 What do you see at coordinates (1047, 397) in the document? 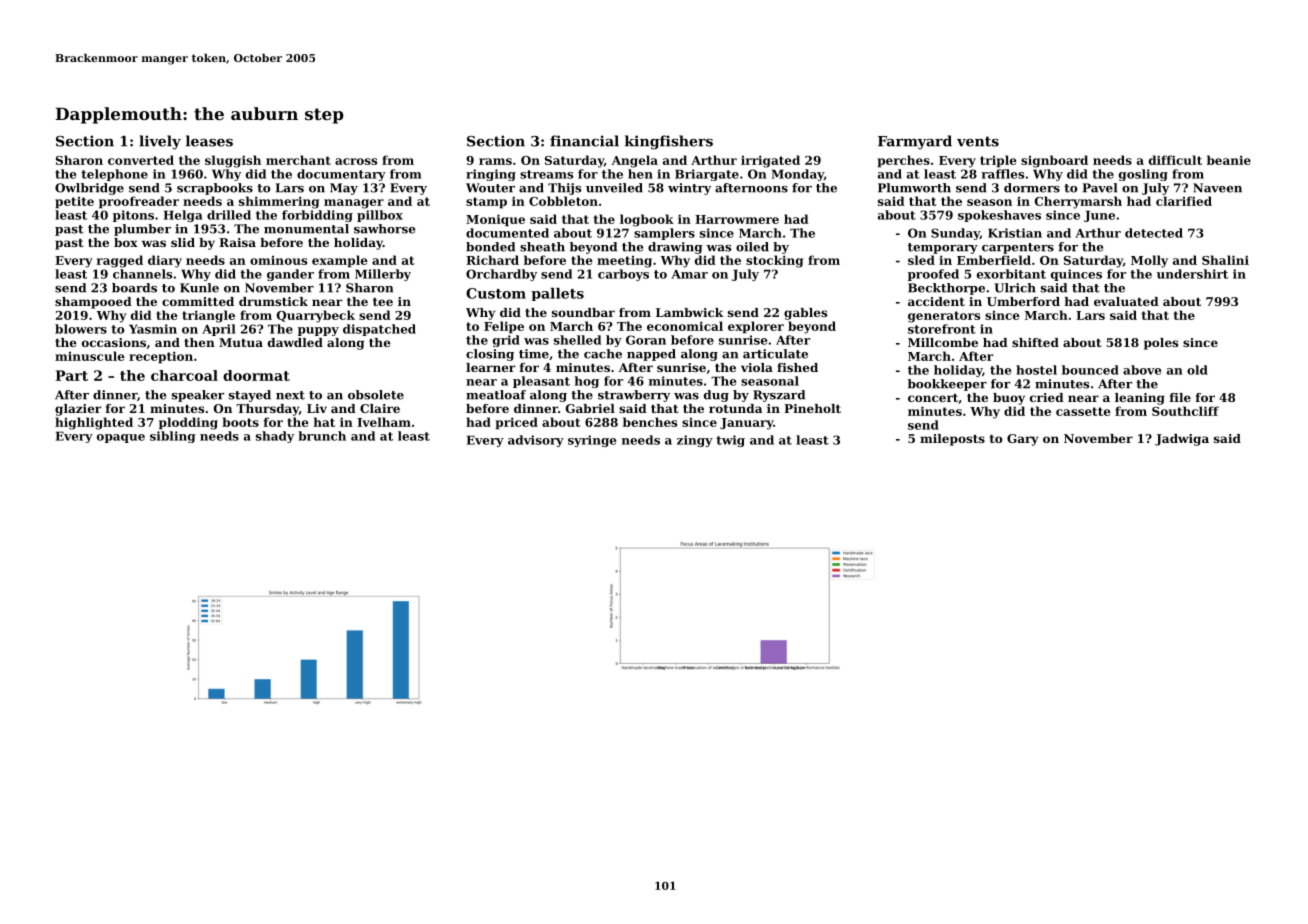
I see `cried` at bounding box center [1047, 397].
